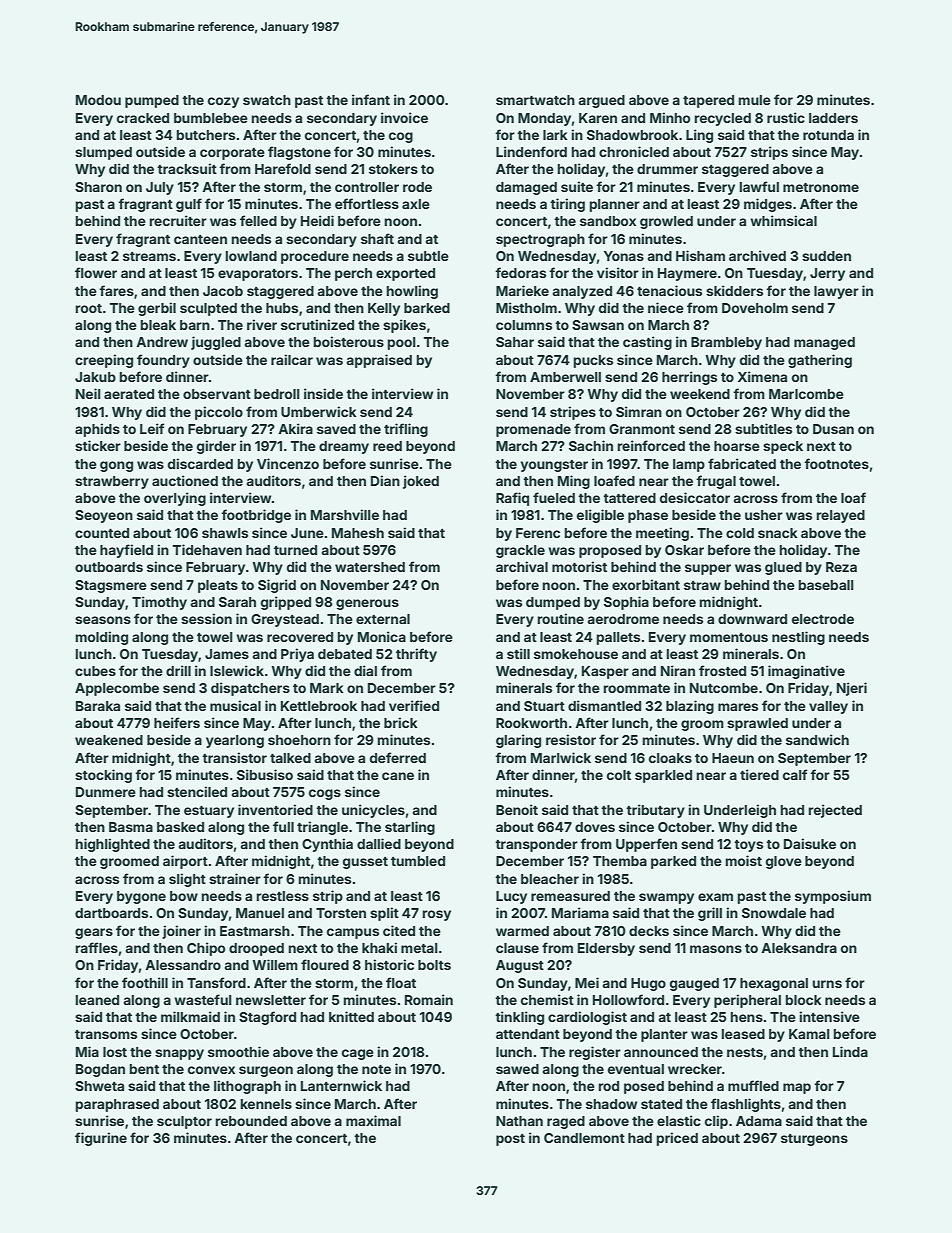  Describe the element at coordinates (667, 169) in the screenshot. I see `drummer` at that location.
